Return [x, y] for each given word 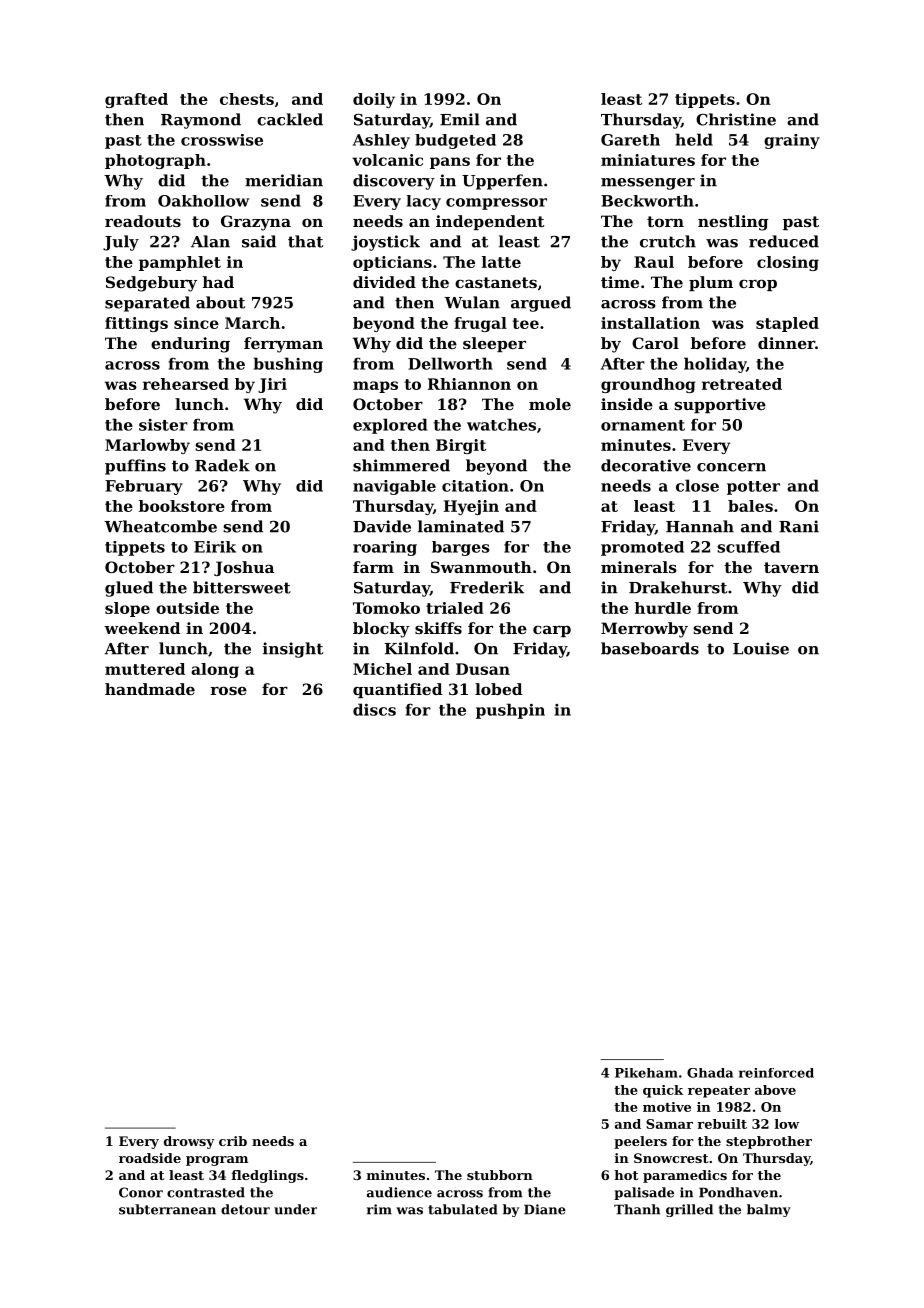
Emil [460, 119]
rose [228, 690]
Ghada [710, 1073]
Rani [799, 526]
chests [247, 99]
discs [374, 709]
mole [550, 404]
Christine [736, 119]
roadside [150, 1158]
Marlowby [147, 446]
